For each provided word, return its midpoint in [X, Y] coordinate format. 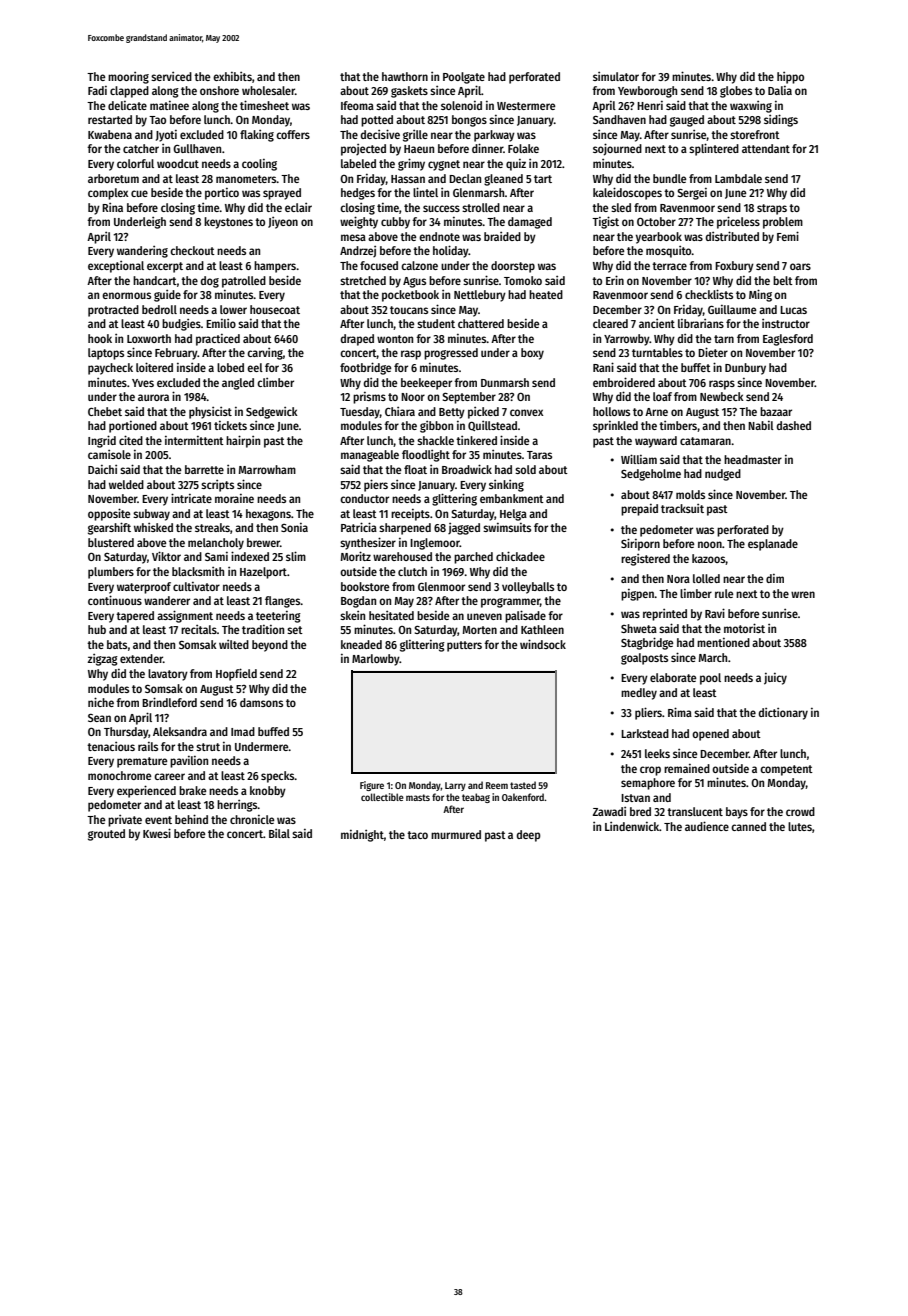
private [125, 821]
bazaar [776, 411]
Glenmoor [441, 586]
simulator [616, 76]
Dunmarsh [505, 382]
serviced [171, 76]
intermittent [194, 440]
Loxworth [149, 338]
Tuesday [360, 413]
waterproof [144, 588]
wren [803, 594]
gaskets [409, 92]
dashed [793, 425]
